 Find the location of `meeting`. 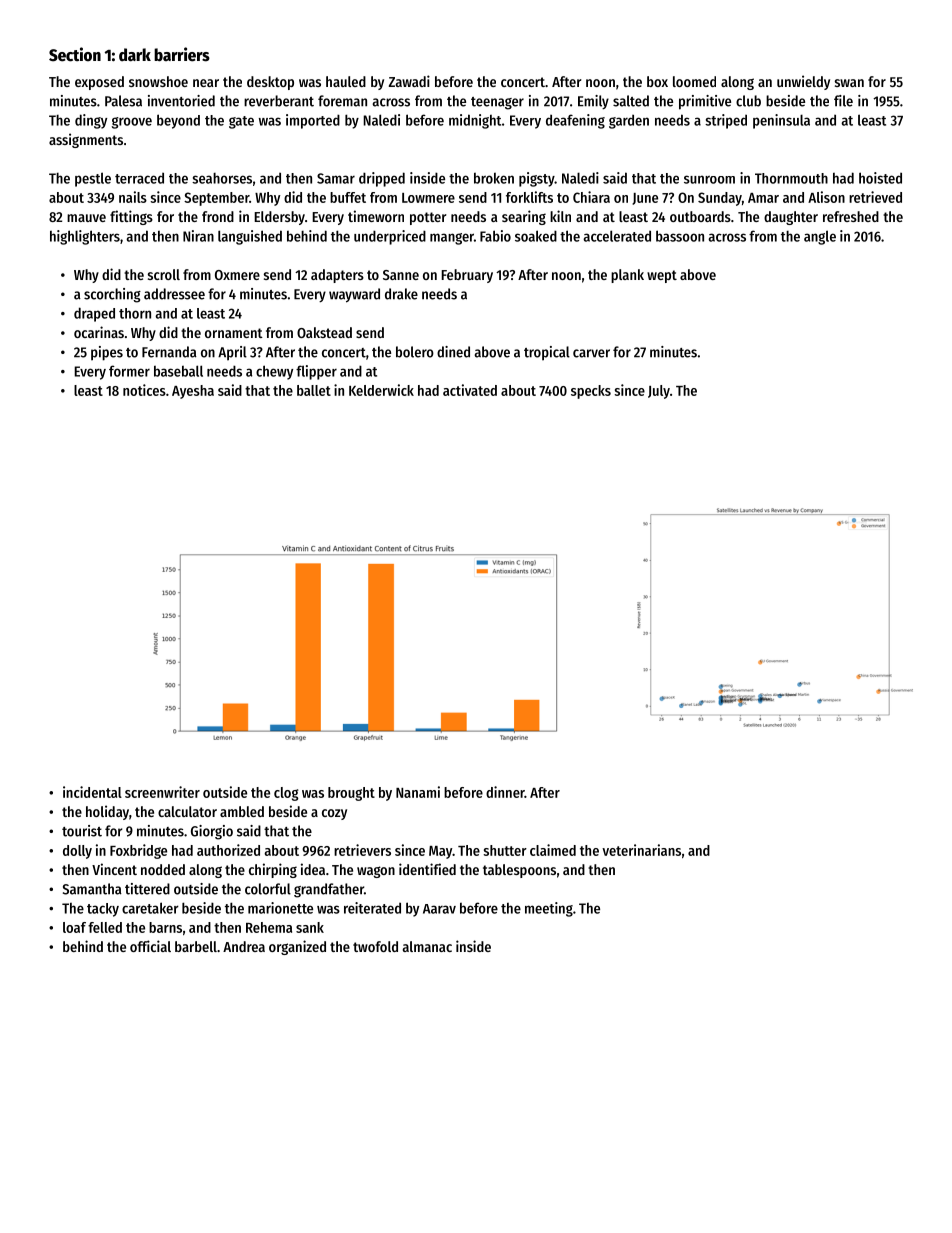

meeting is located at coordinates (549, 909).
